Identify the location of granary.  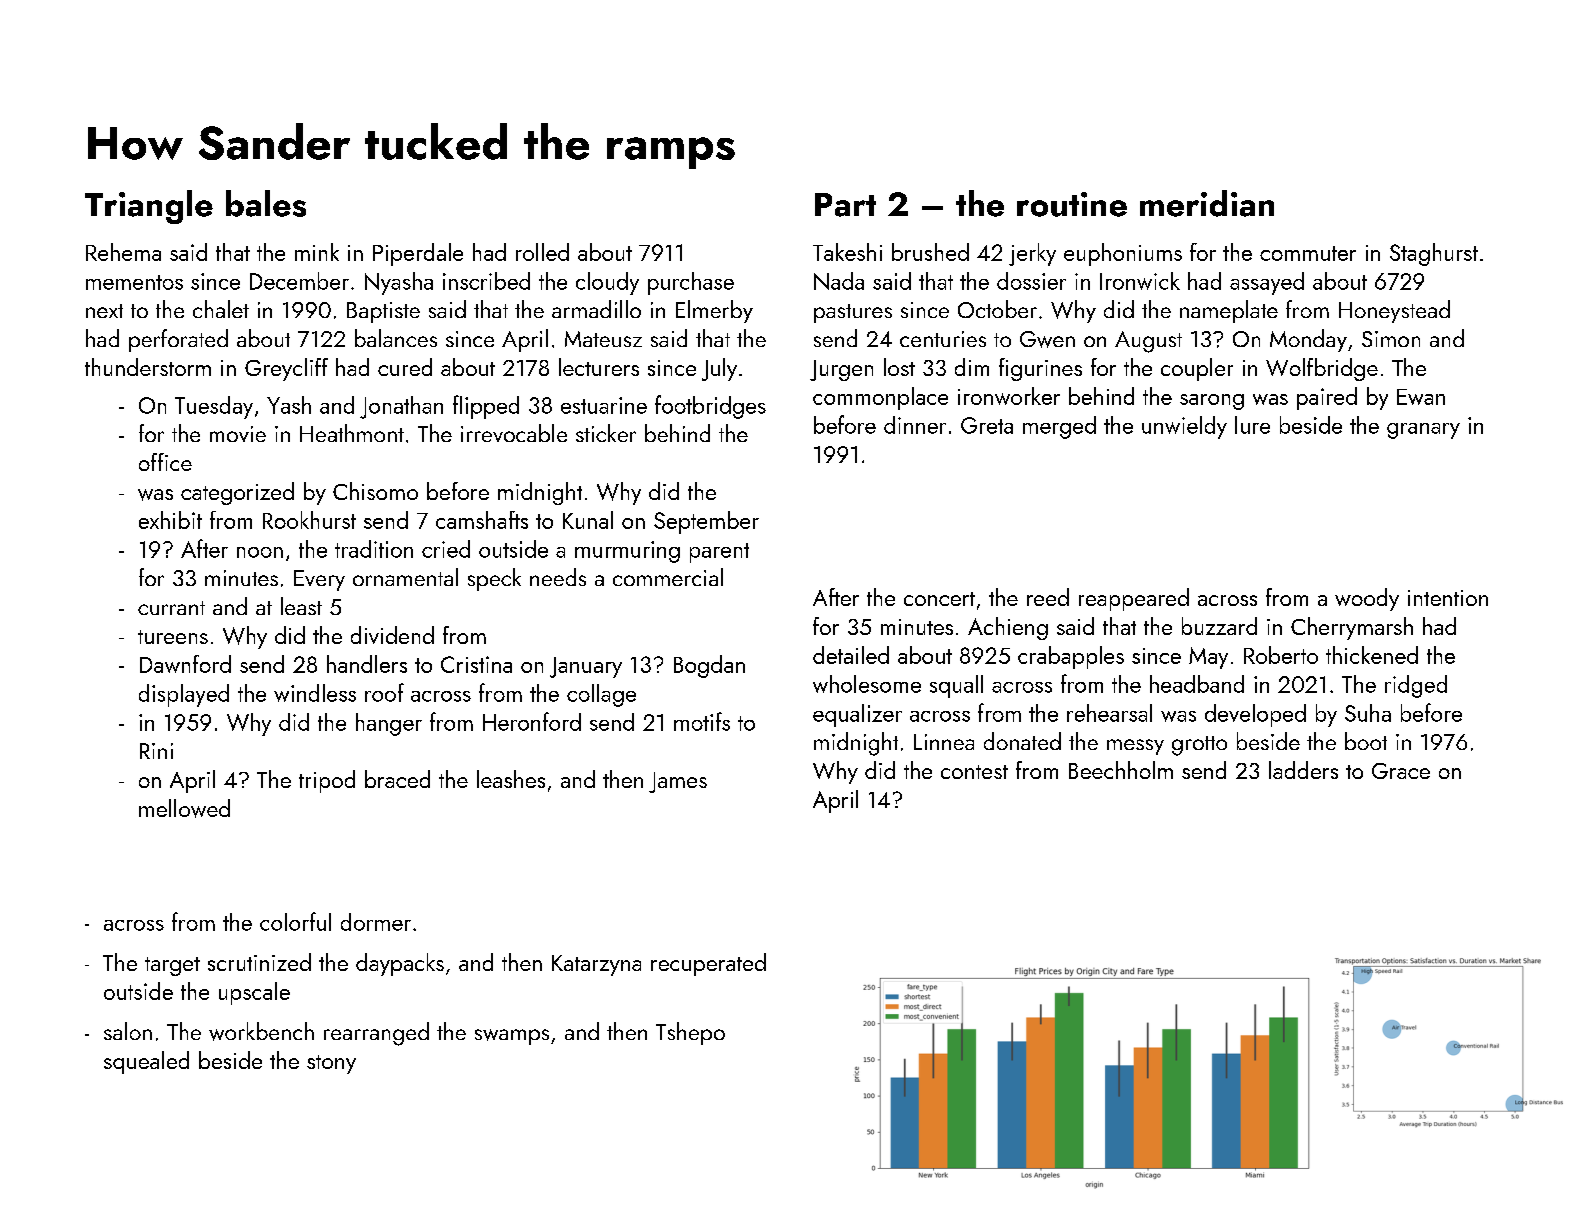
(1423, 431).
